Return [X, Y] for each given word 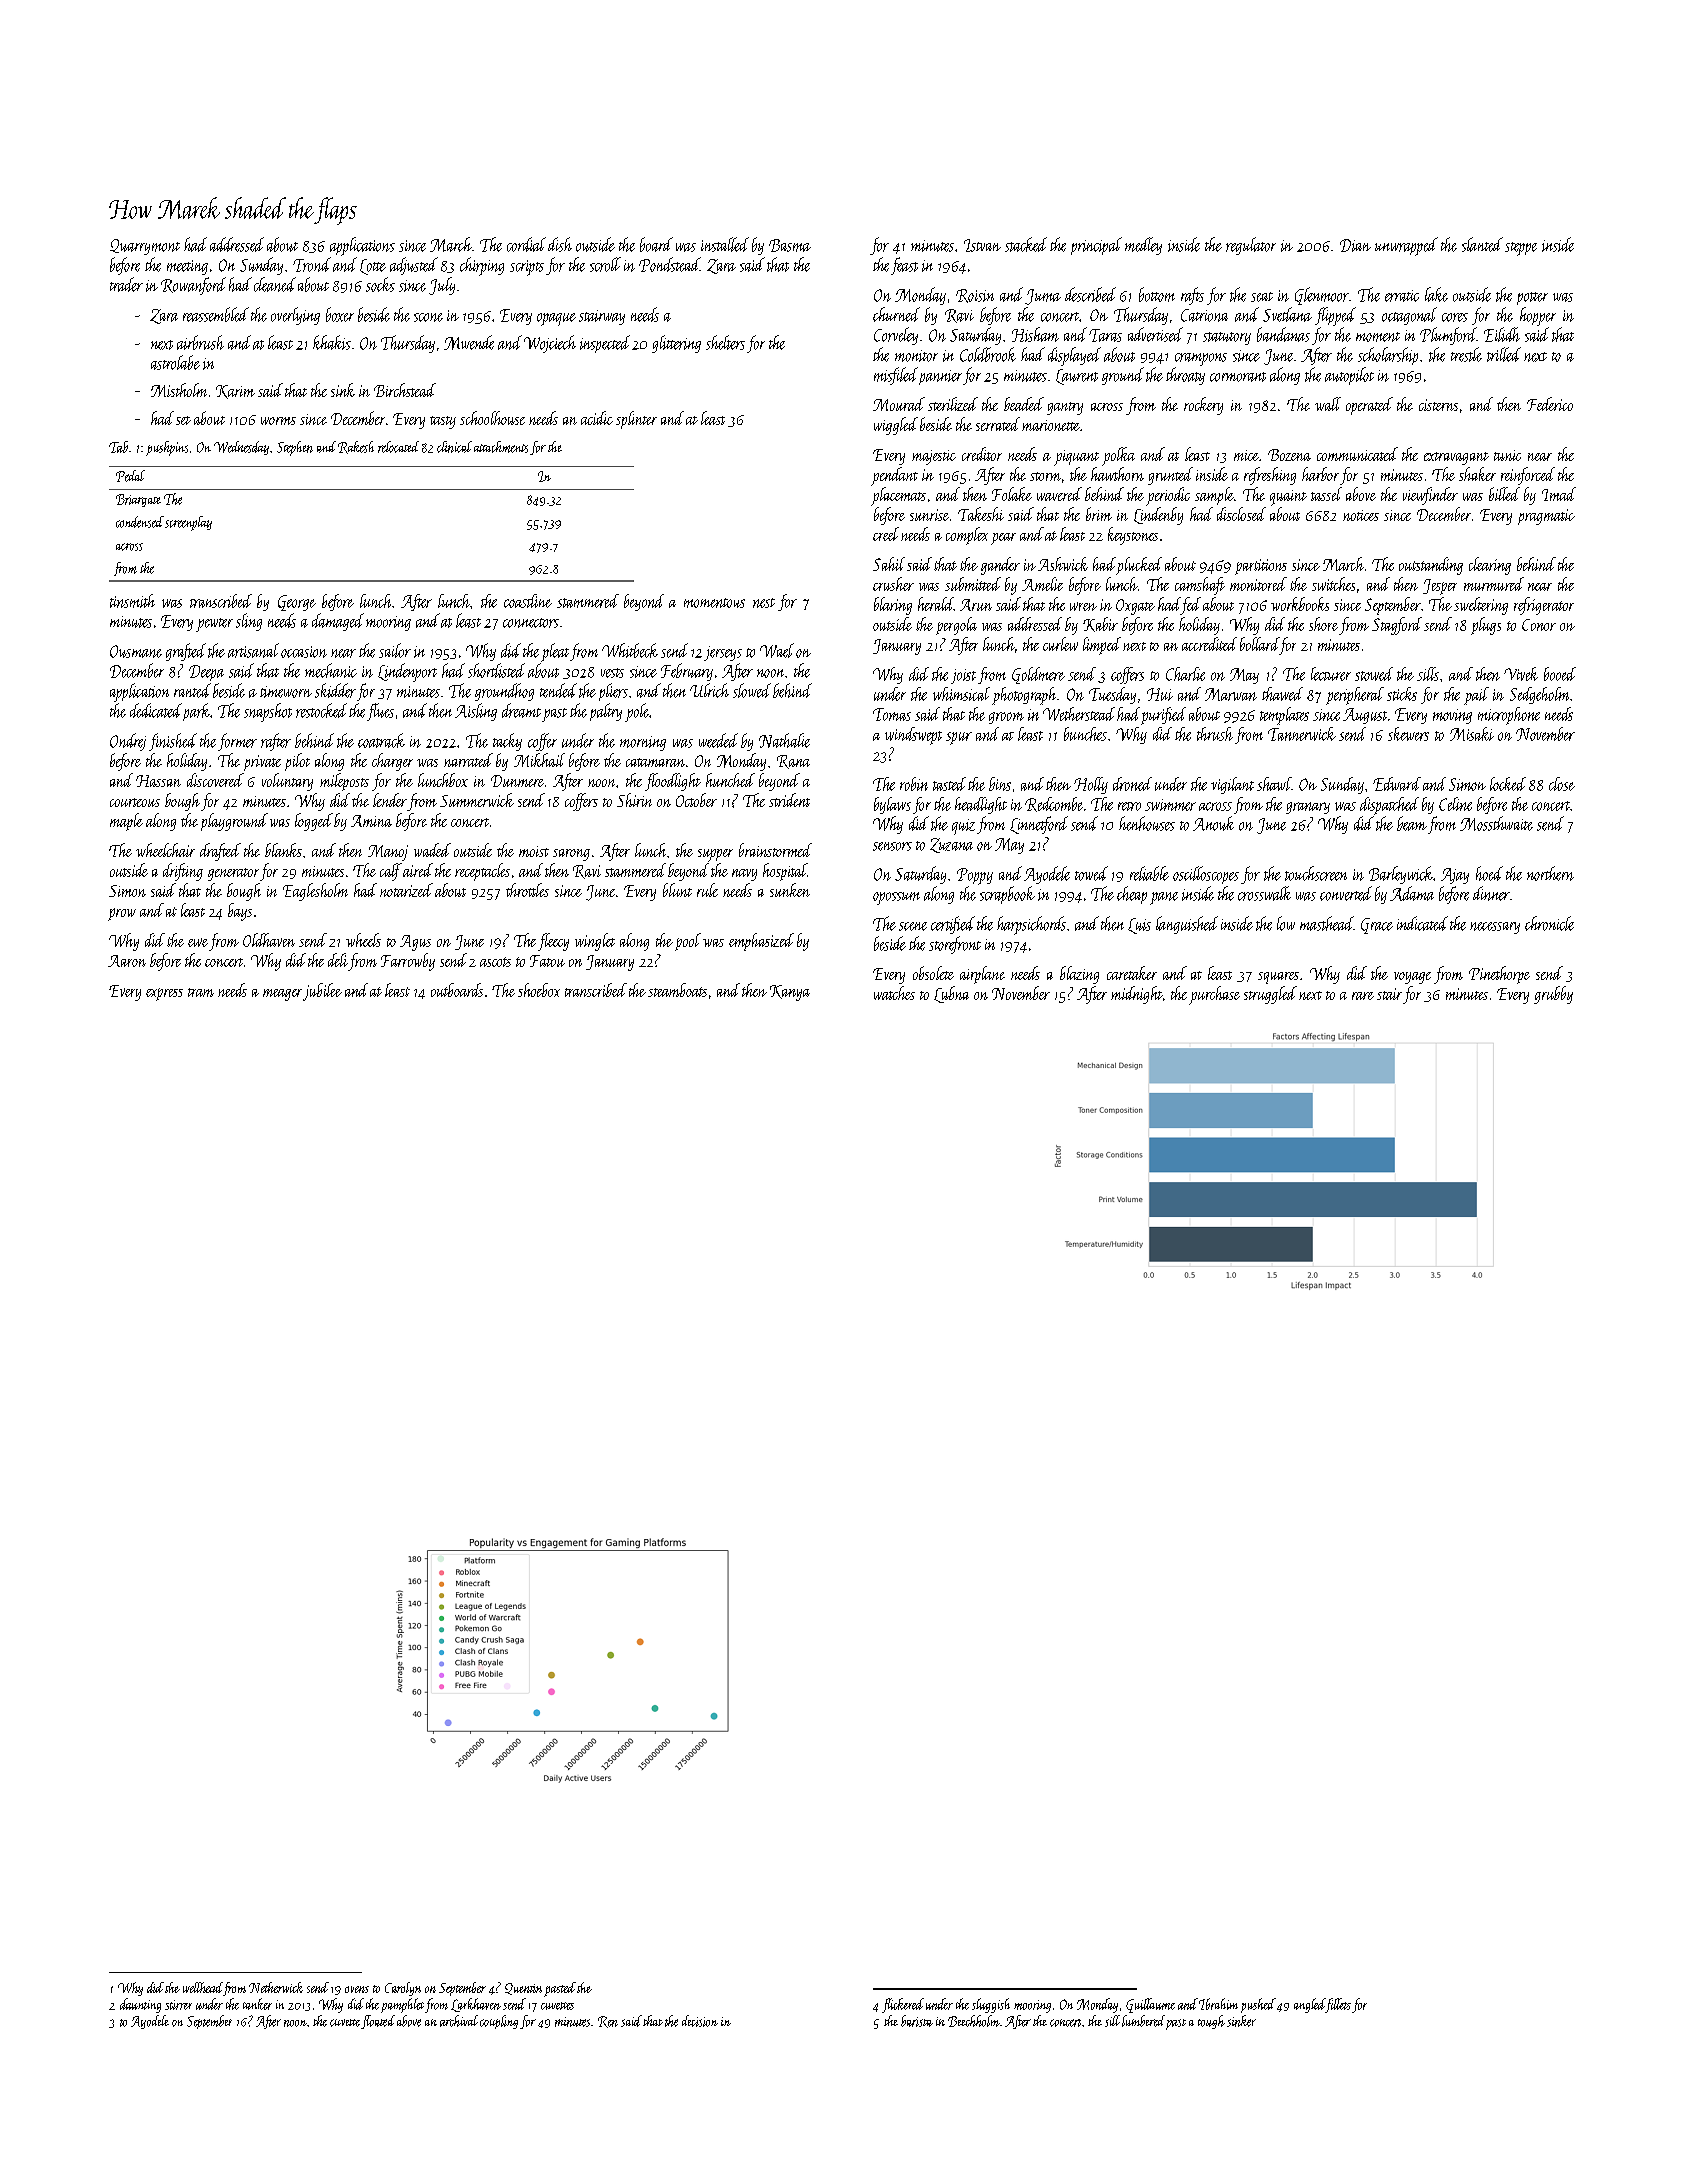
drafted [220, 852]
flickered [903, 2005]
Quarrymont [145, 247]
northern [1550, 873]
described [1090, 294]
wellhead [203, 1987]
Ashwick [1063, 564]
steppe [1521, 249]
